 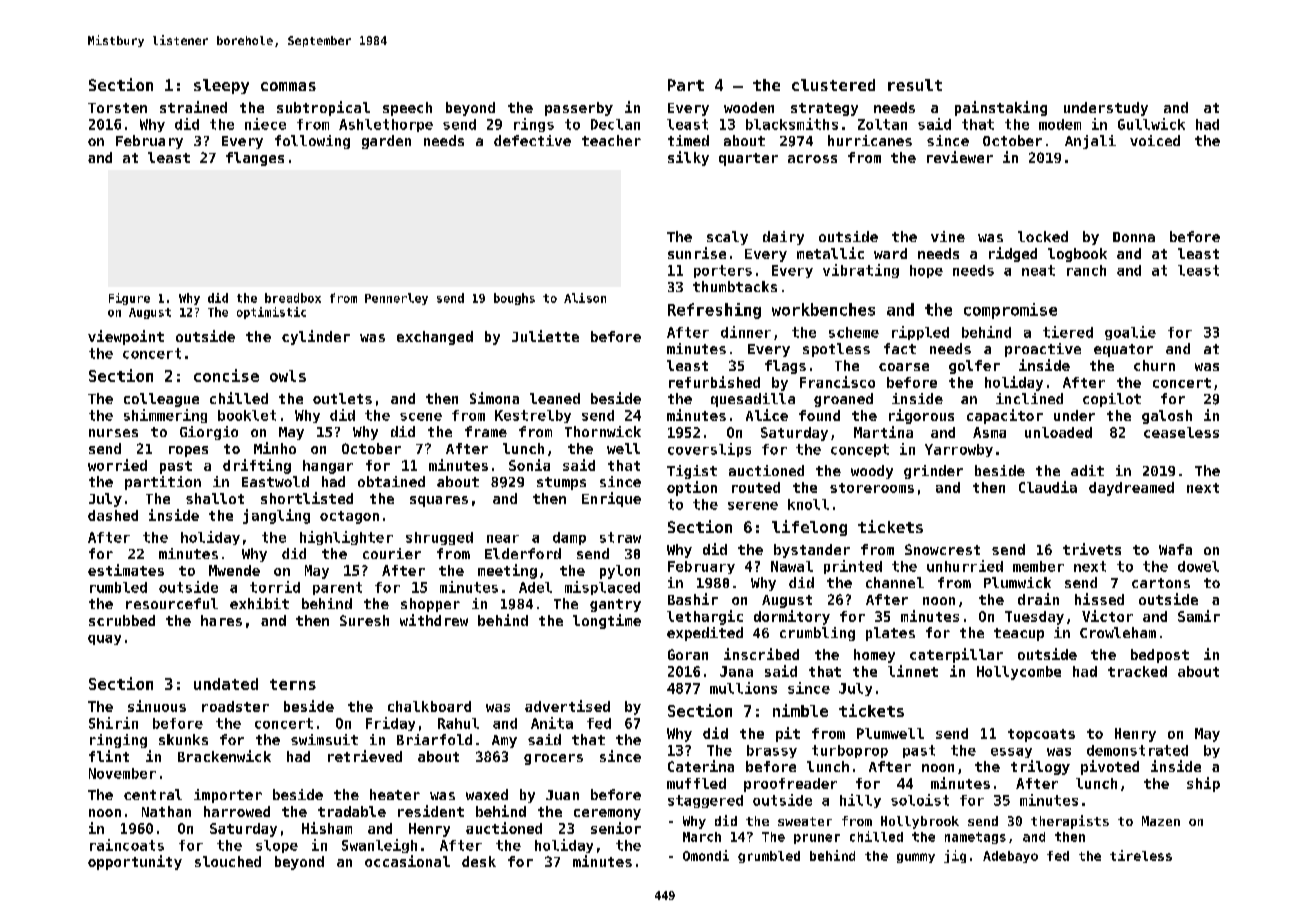 What do you see at coordinates (479, 861) in the screenshot?
I see `desk` at bounding box center [479, 861].
